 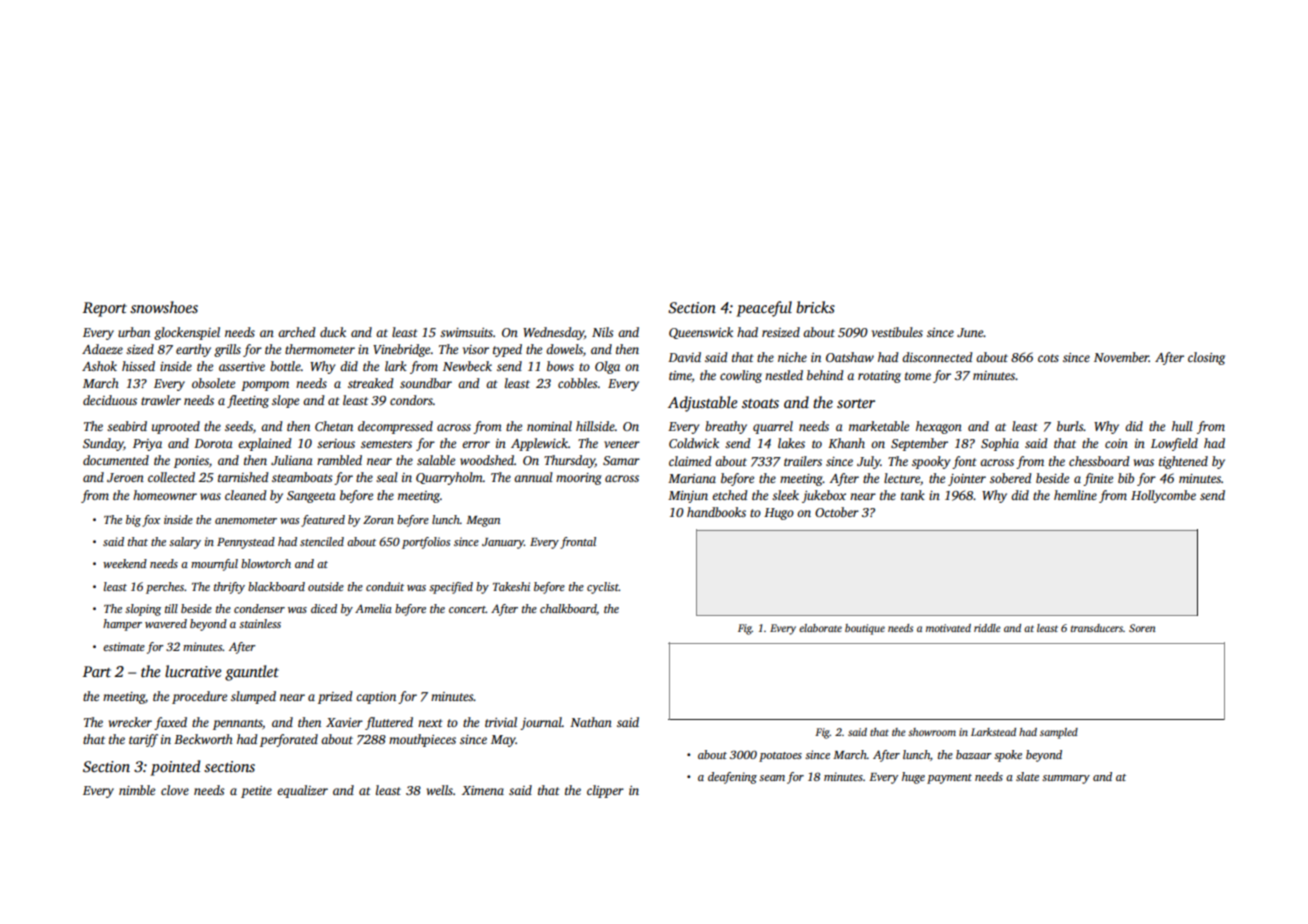 I want to click on cyclist, so click(x=603, y=588).
